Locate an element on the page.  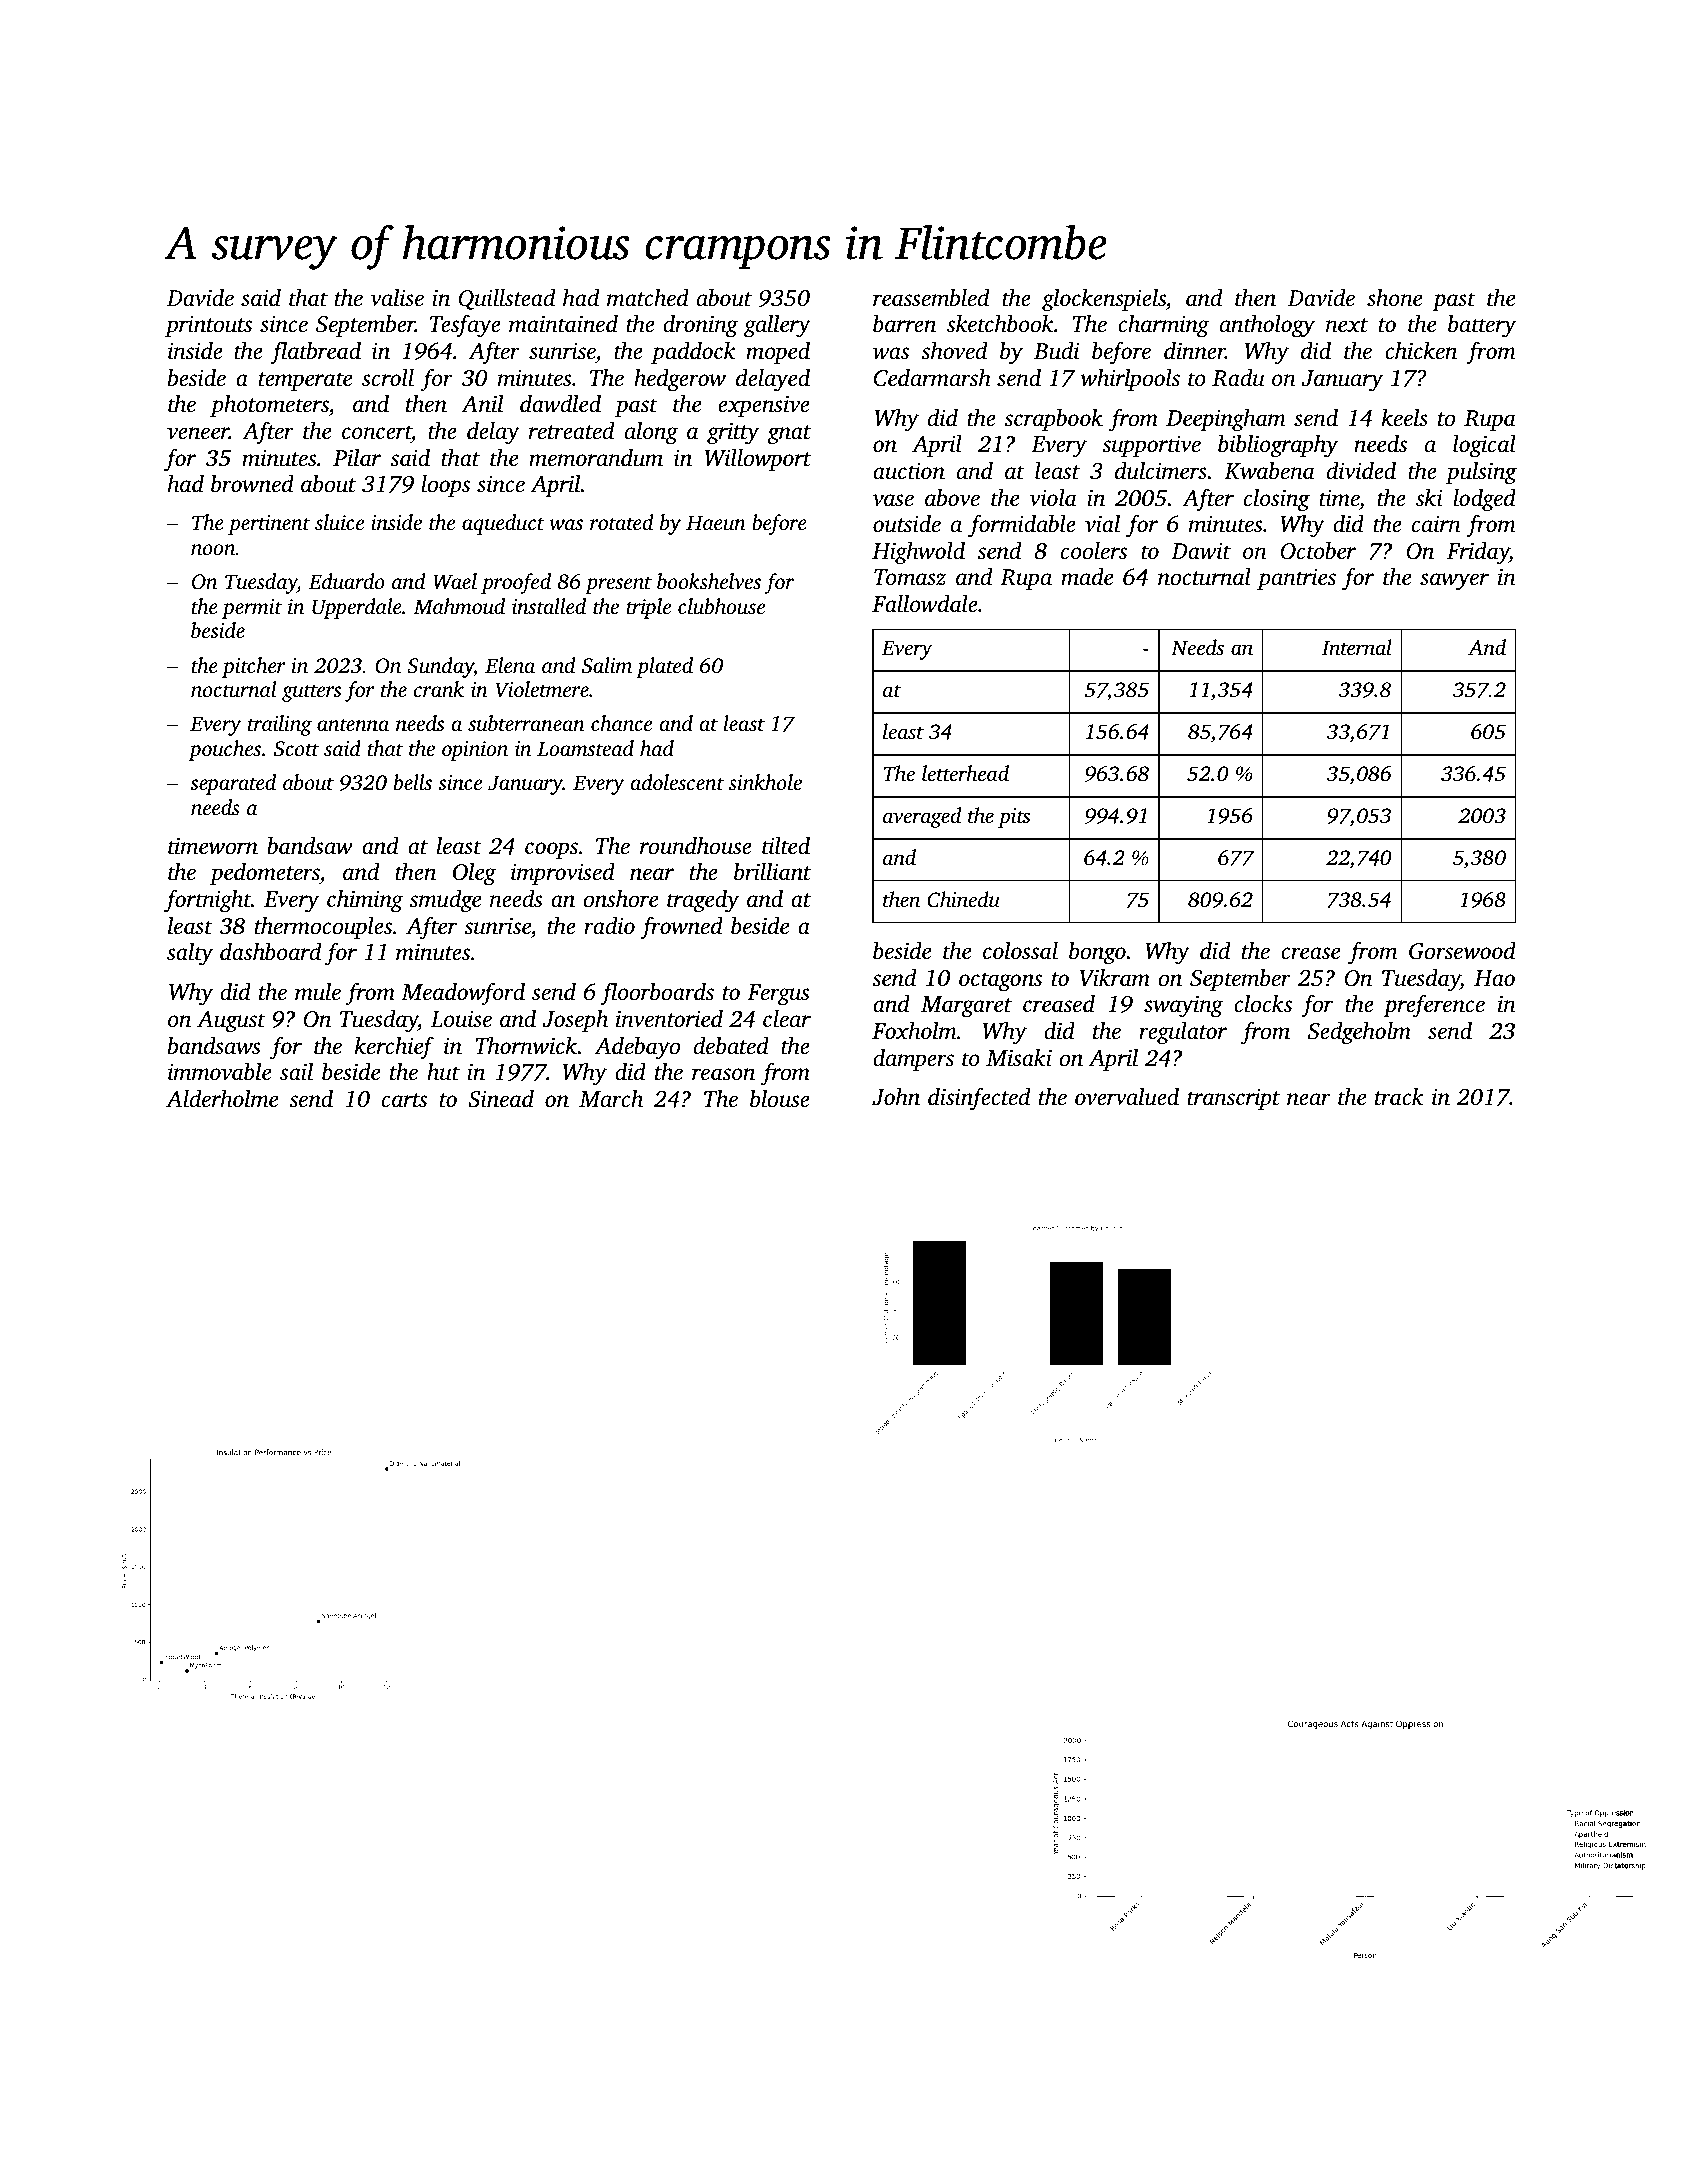
printouts is located at coordinates (208, 326).
